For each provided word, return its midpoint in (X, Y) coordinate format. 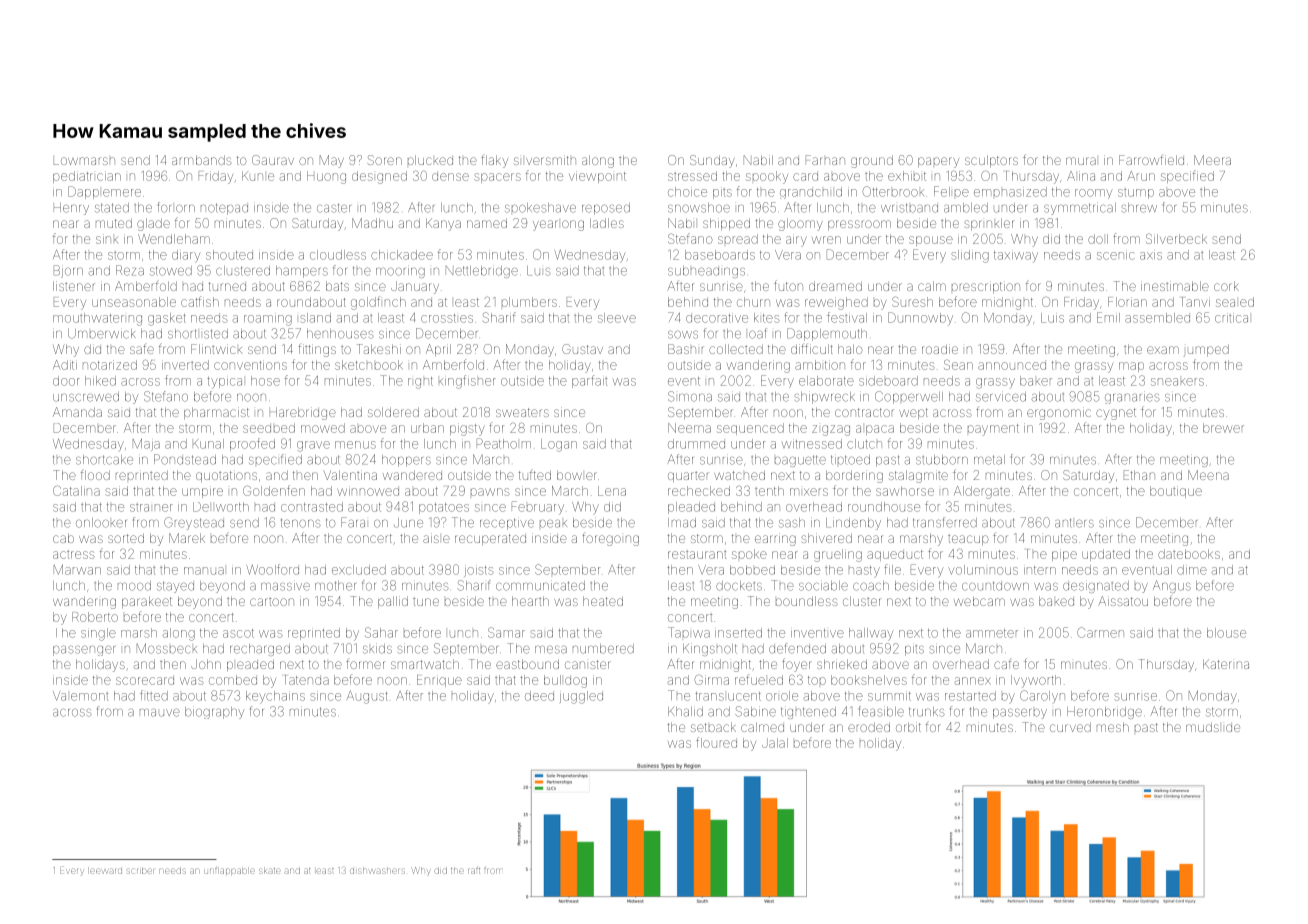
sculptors (991, 161)
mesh (1113, 727)
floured (716, 742)
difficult (812, 349)
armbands (202, 160)
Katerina (1226, 664)
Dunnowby (920, 319)
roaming (268, 320)
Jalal (775, 743)
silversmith (545, 160)
